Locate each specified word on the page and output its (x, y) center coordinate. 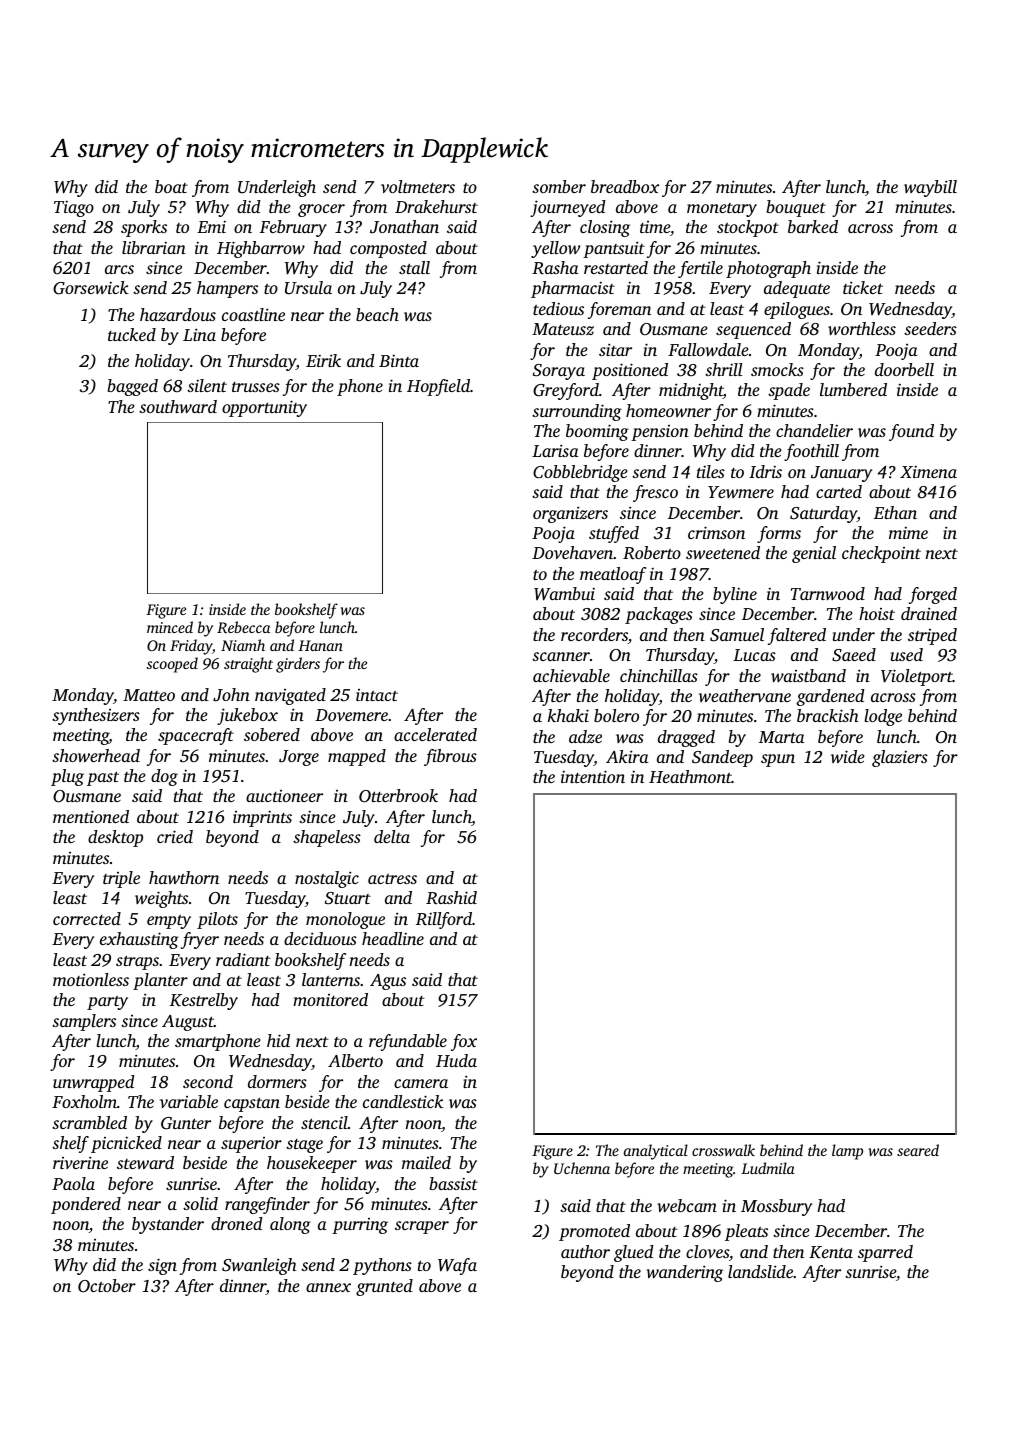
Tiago (74, 208)
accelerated (435, 734)
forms (779, 534)
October (107, 1286)
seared (918, 1150)
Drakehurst (436, 206)
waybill (930, 188)
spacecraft (196, 736)
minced (170, 627)
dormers (277, 1081)
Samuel (737, 635)
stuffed (614, 534)
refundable (408, 1042)
